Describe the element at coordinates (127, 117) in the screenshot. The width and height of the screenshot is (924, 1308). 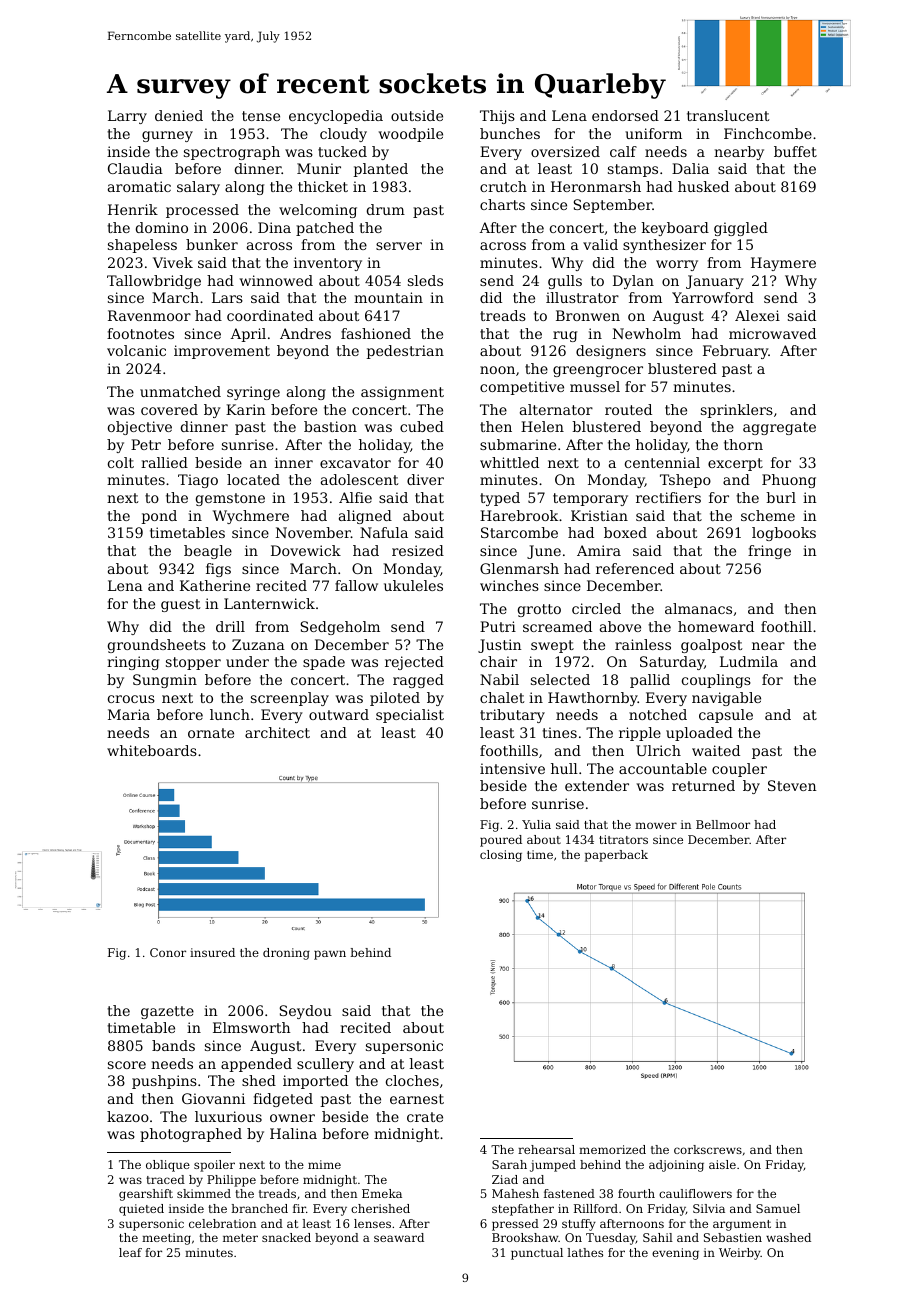
I see `Larry` at that location.
